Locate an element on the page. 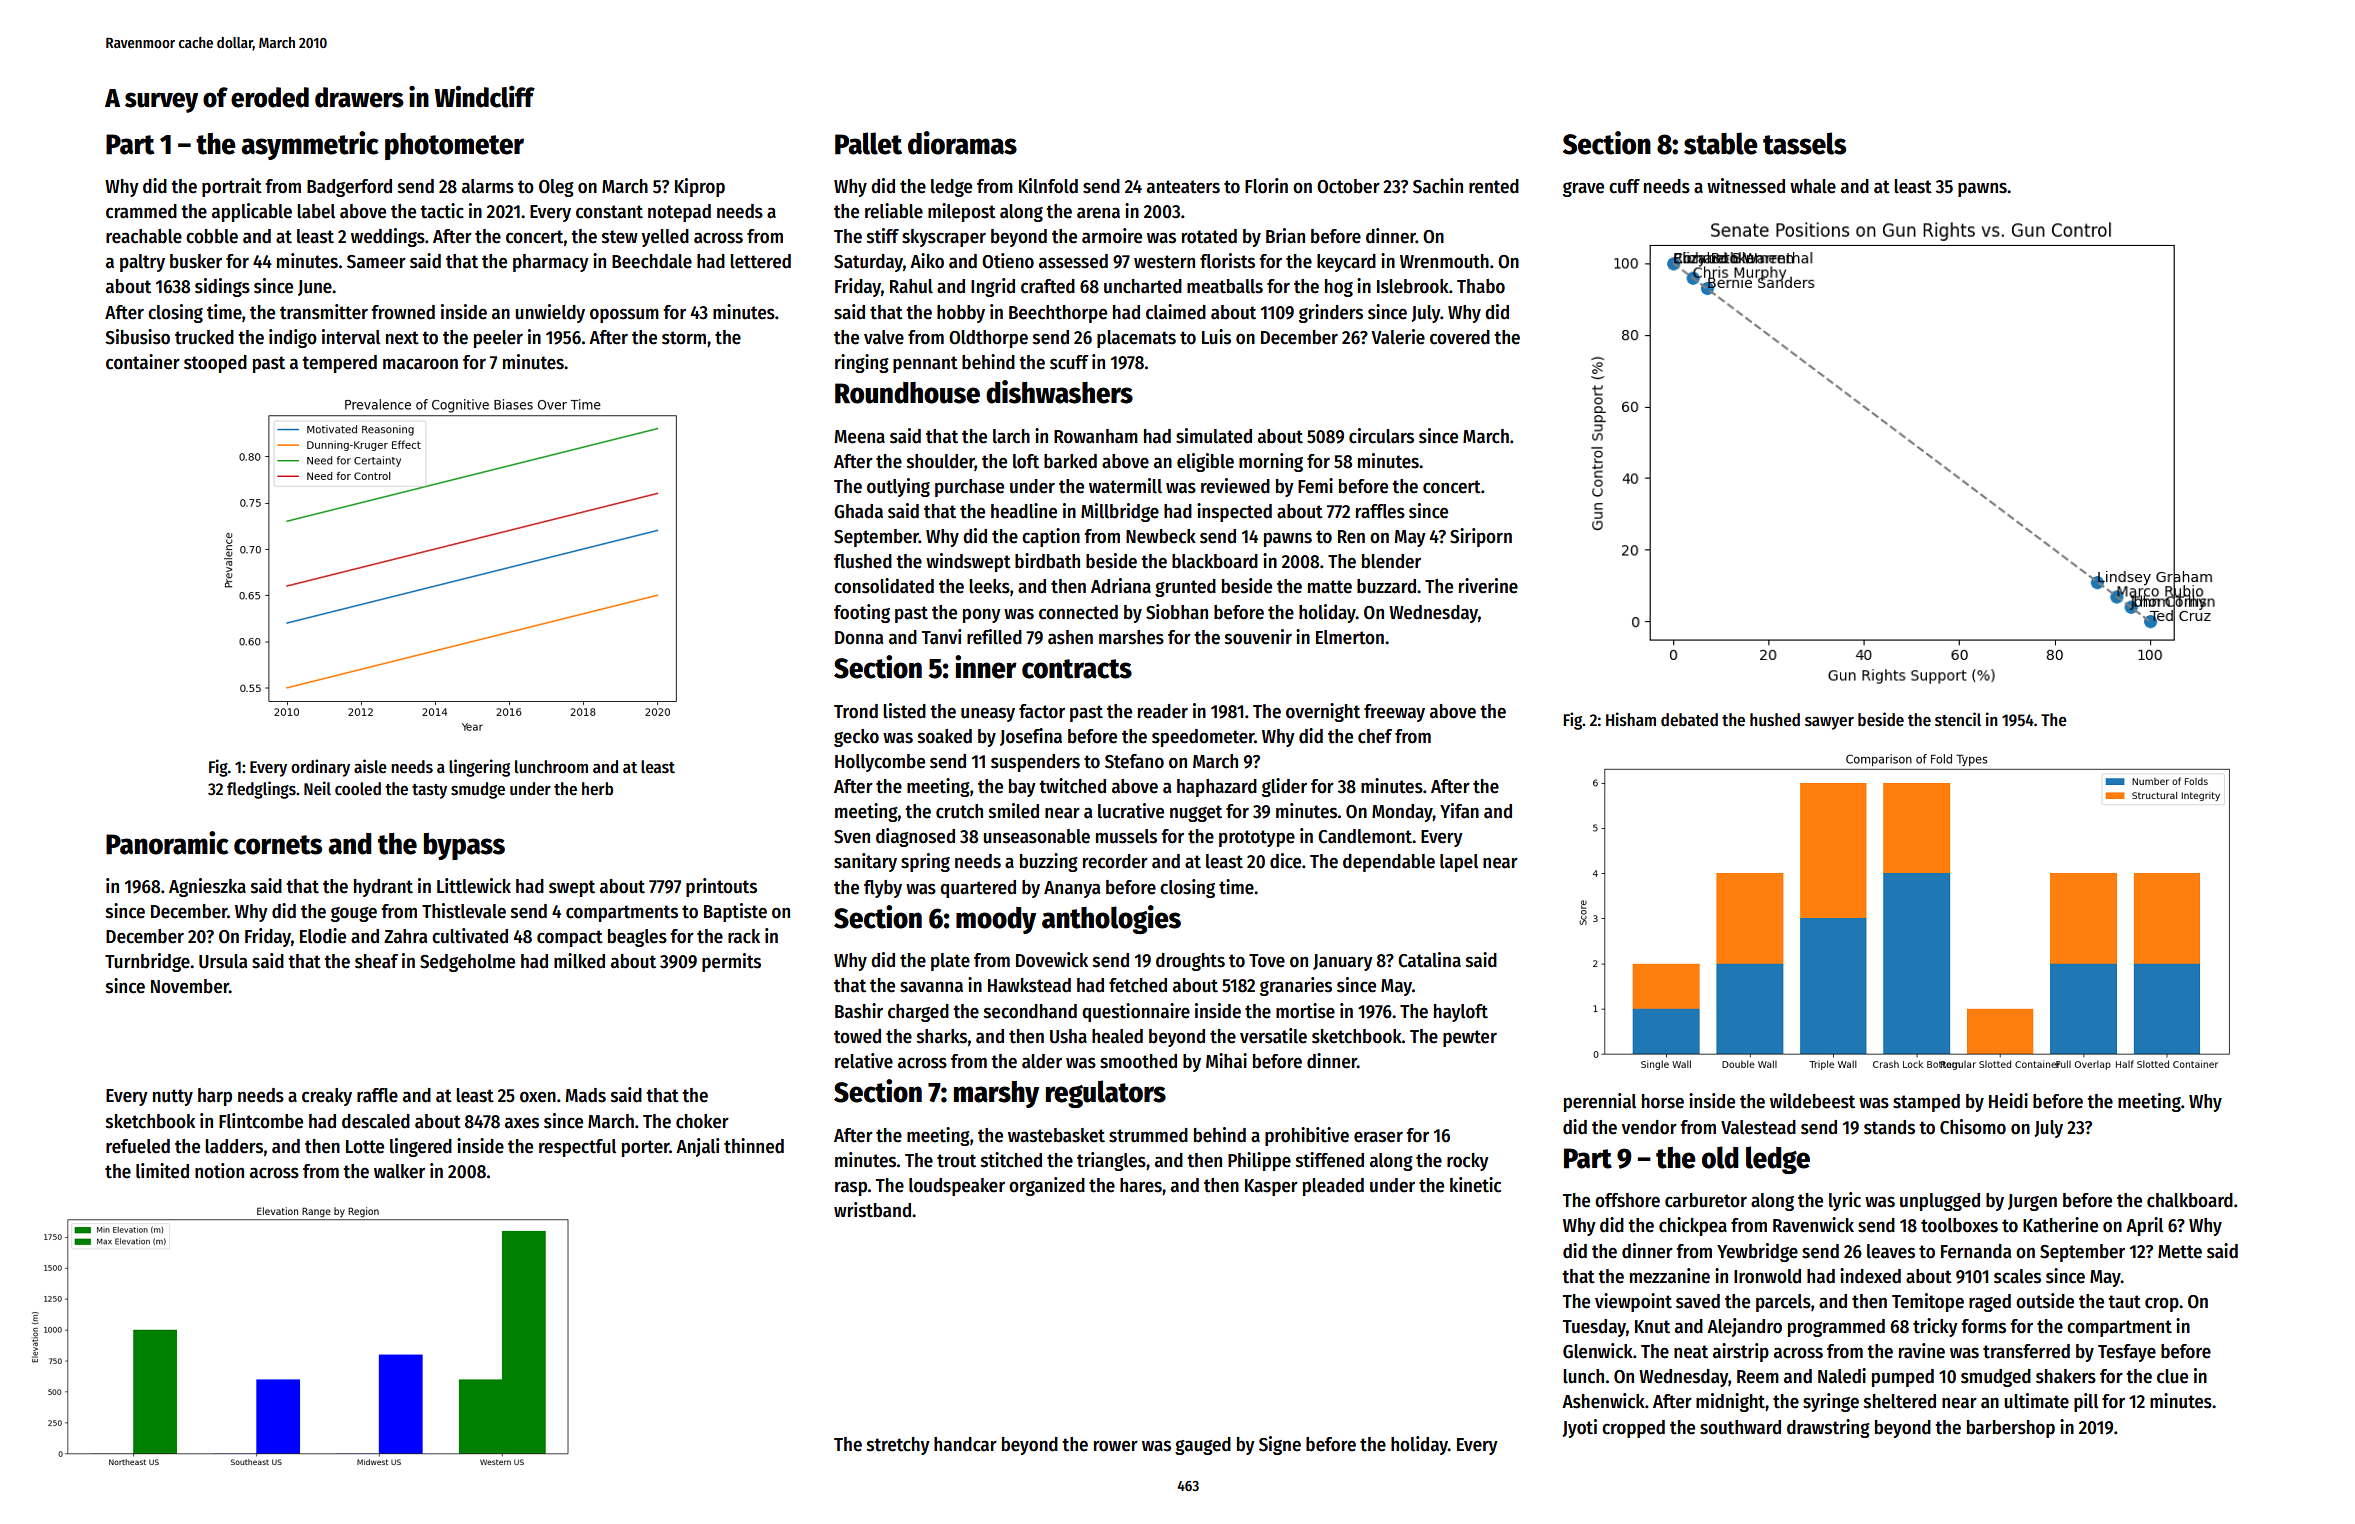 The height and width of the image is (1524, 2355). whale is located at coordinates (1813, 186).
